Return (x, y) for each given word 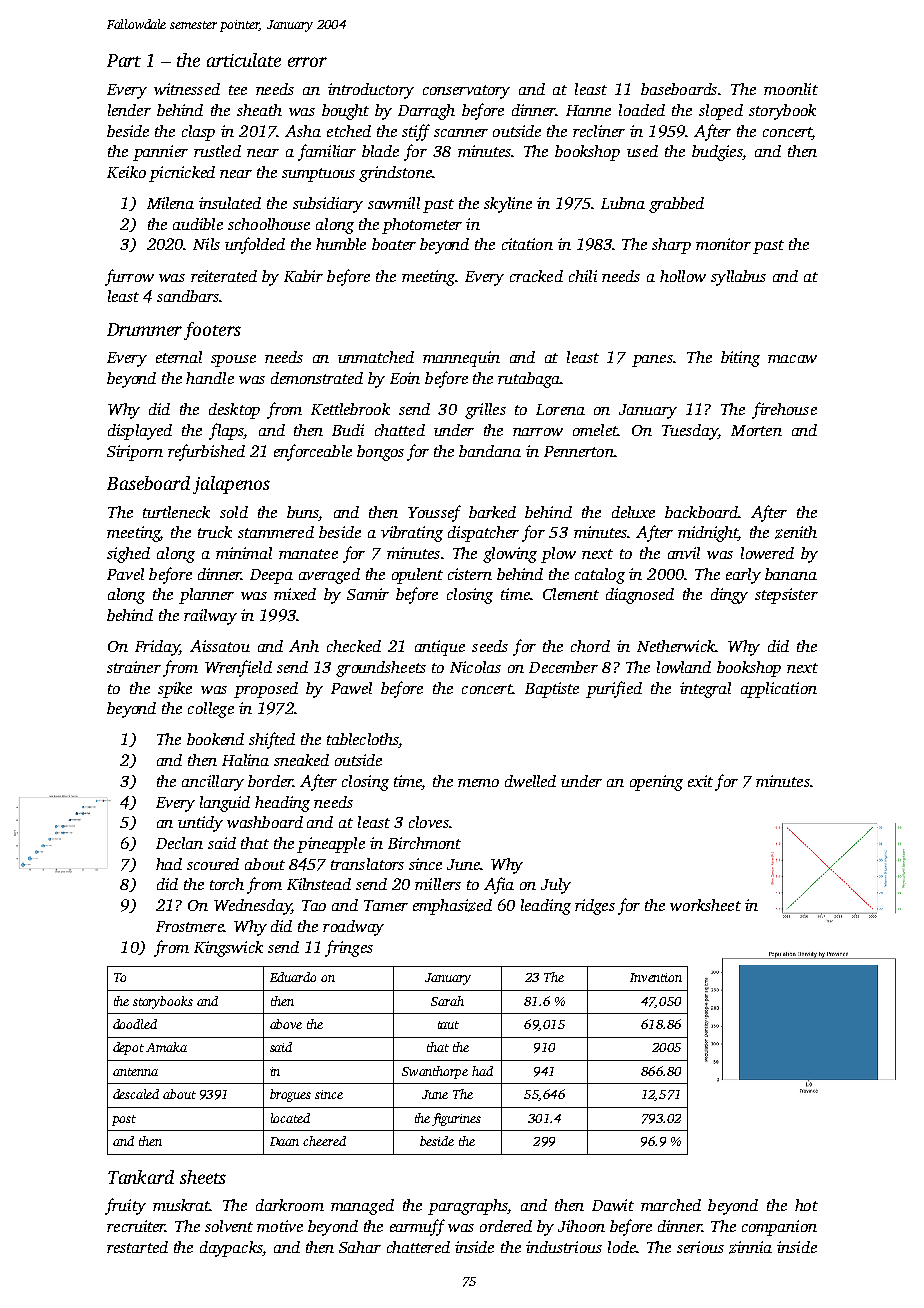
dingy (729, 596)
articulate (244, 60)
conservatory (466, 92)
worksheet (705, 905)
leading (546, 907)
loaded (642, 110)
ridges (595, 907)
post (124, 1120)
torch (227, 884)
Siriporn (135, 453)
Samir (368, 594)
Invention (656, 977)
